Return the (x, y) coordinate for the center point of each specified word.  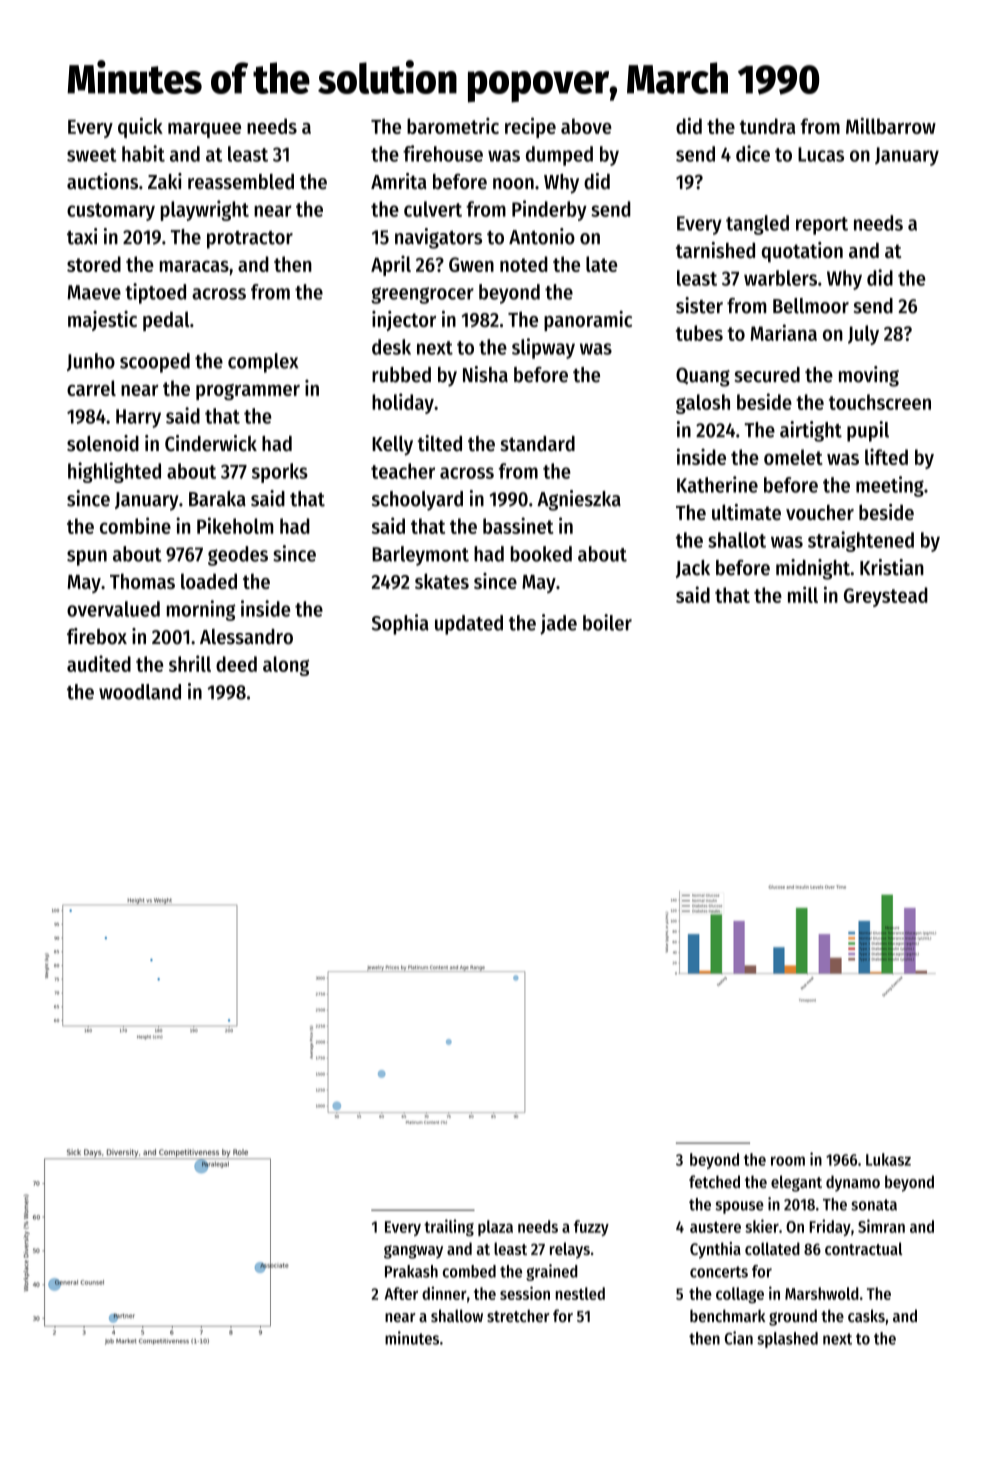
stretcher (518, 1315)
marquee (204, 130)
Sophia (400, 624)
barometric (453, 126)
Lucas (821, 154)
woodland (140, 692)
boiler (607, 622)
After (401, 1293)
